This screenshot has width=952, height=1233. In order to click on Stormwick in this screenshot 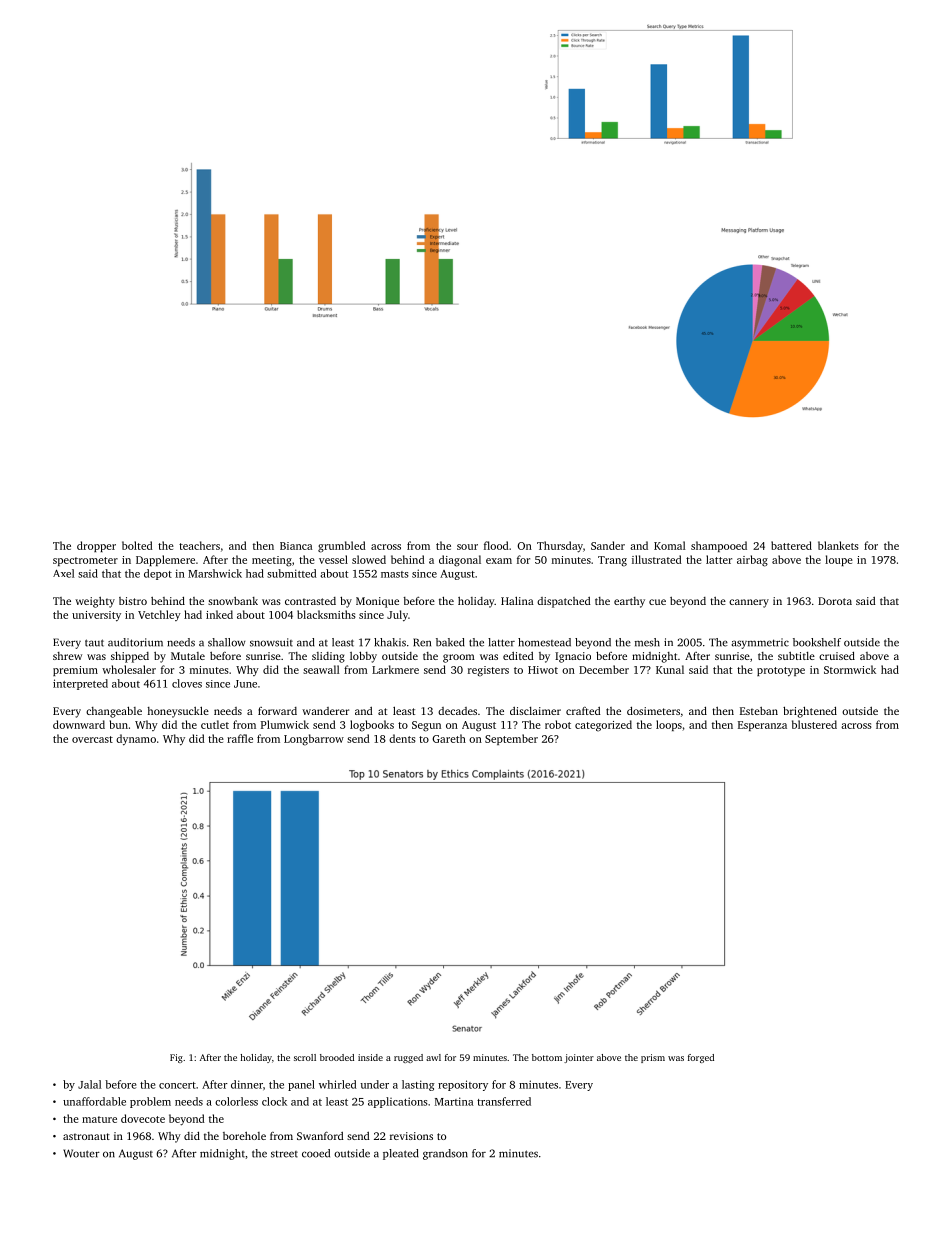, I will do `click(850, 669)`.
